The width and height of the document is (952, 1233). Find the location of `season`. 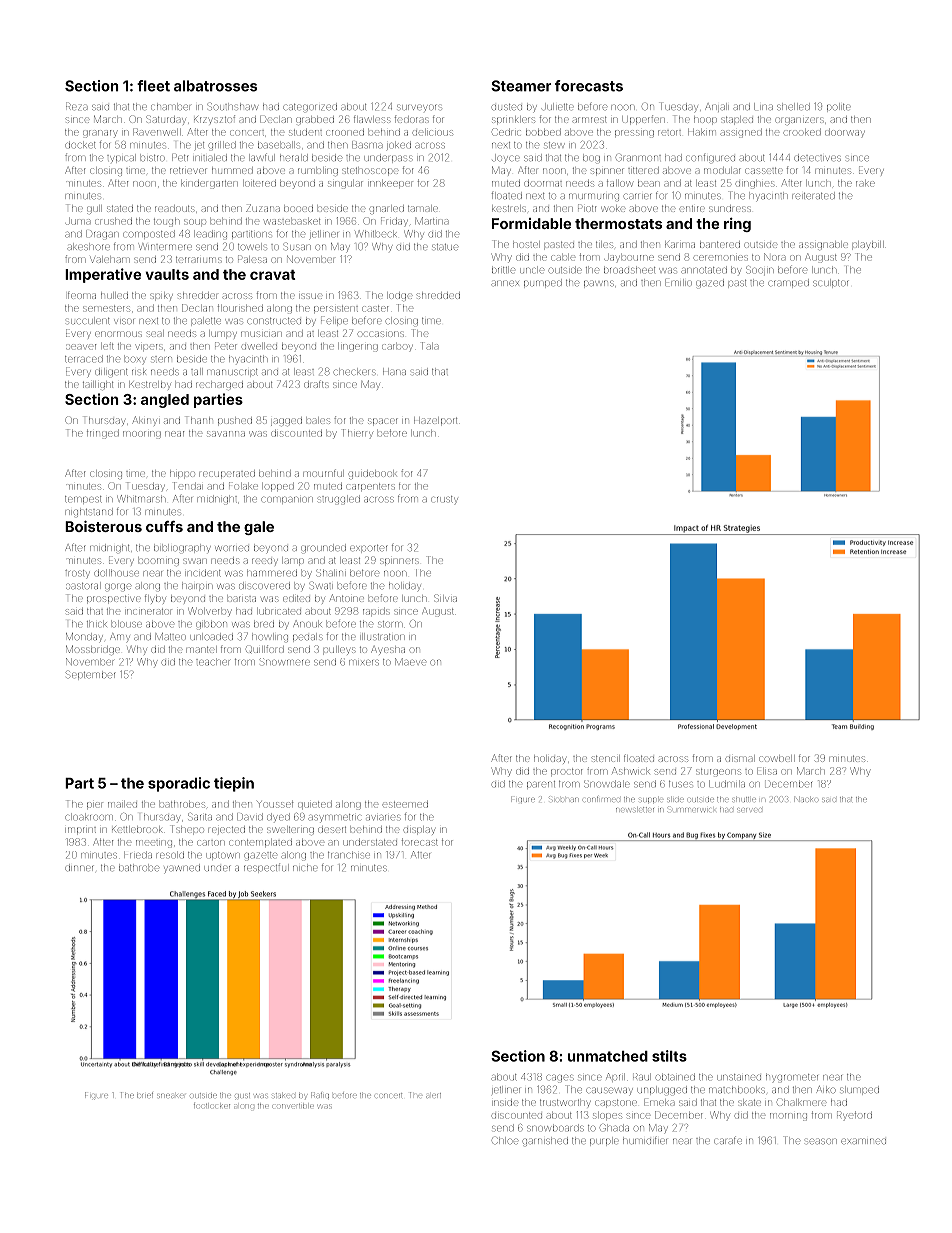

season is located at coordinates (821, 1141).
